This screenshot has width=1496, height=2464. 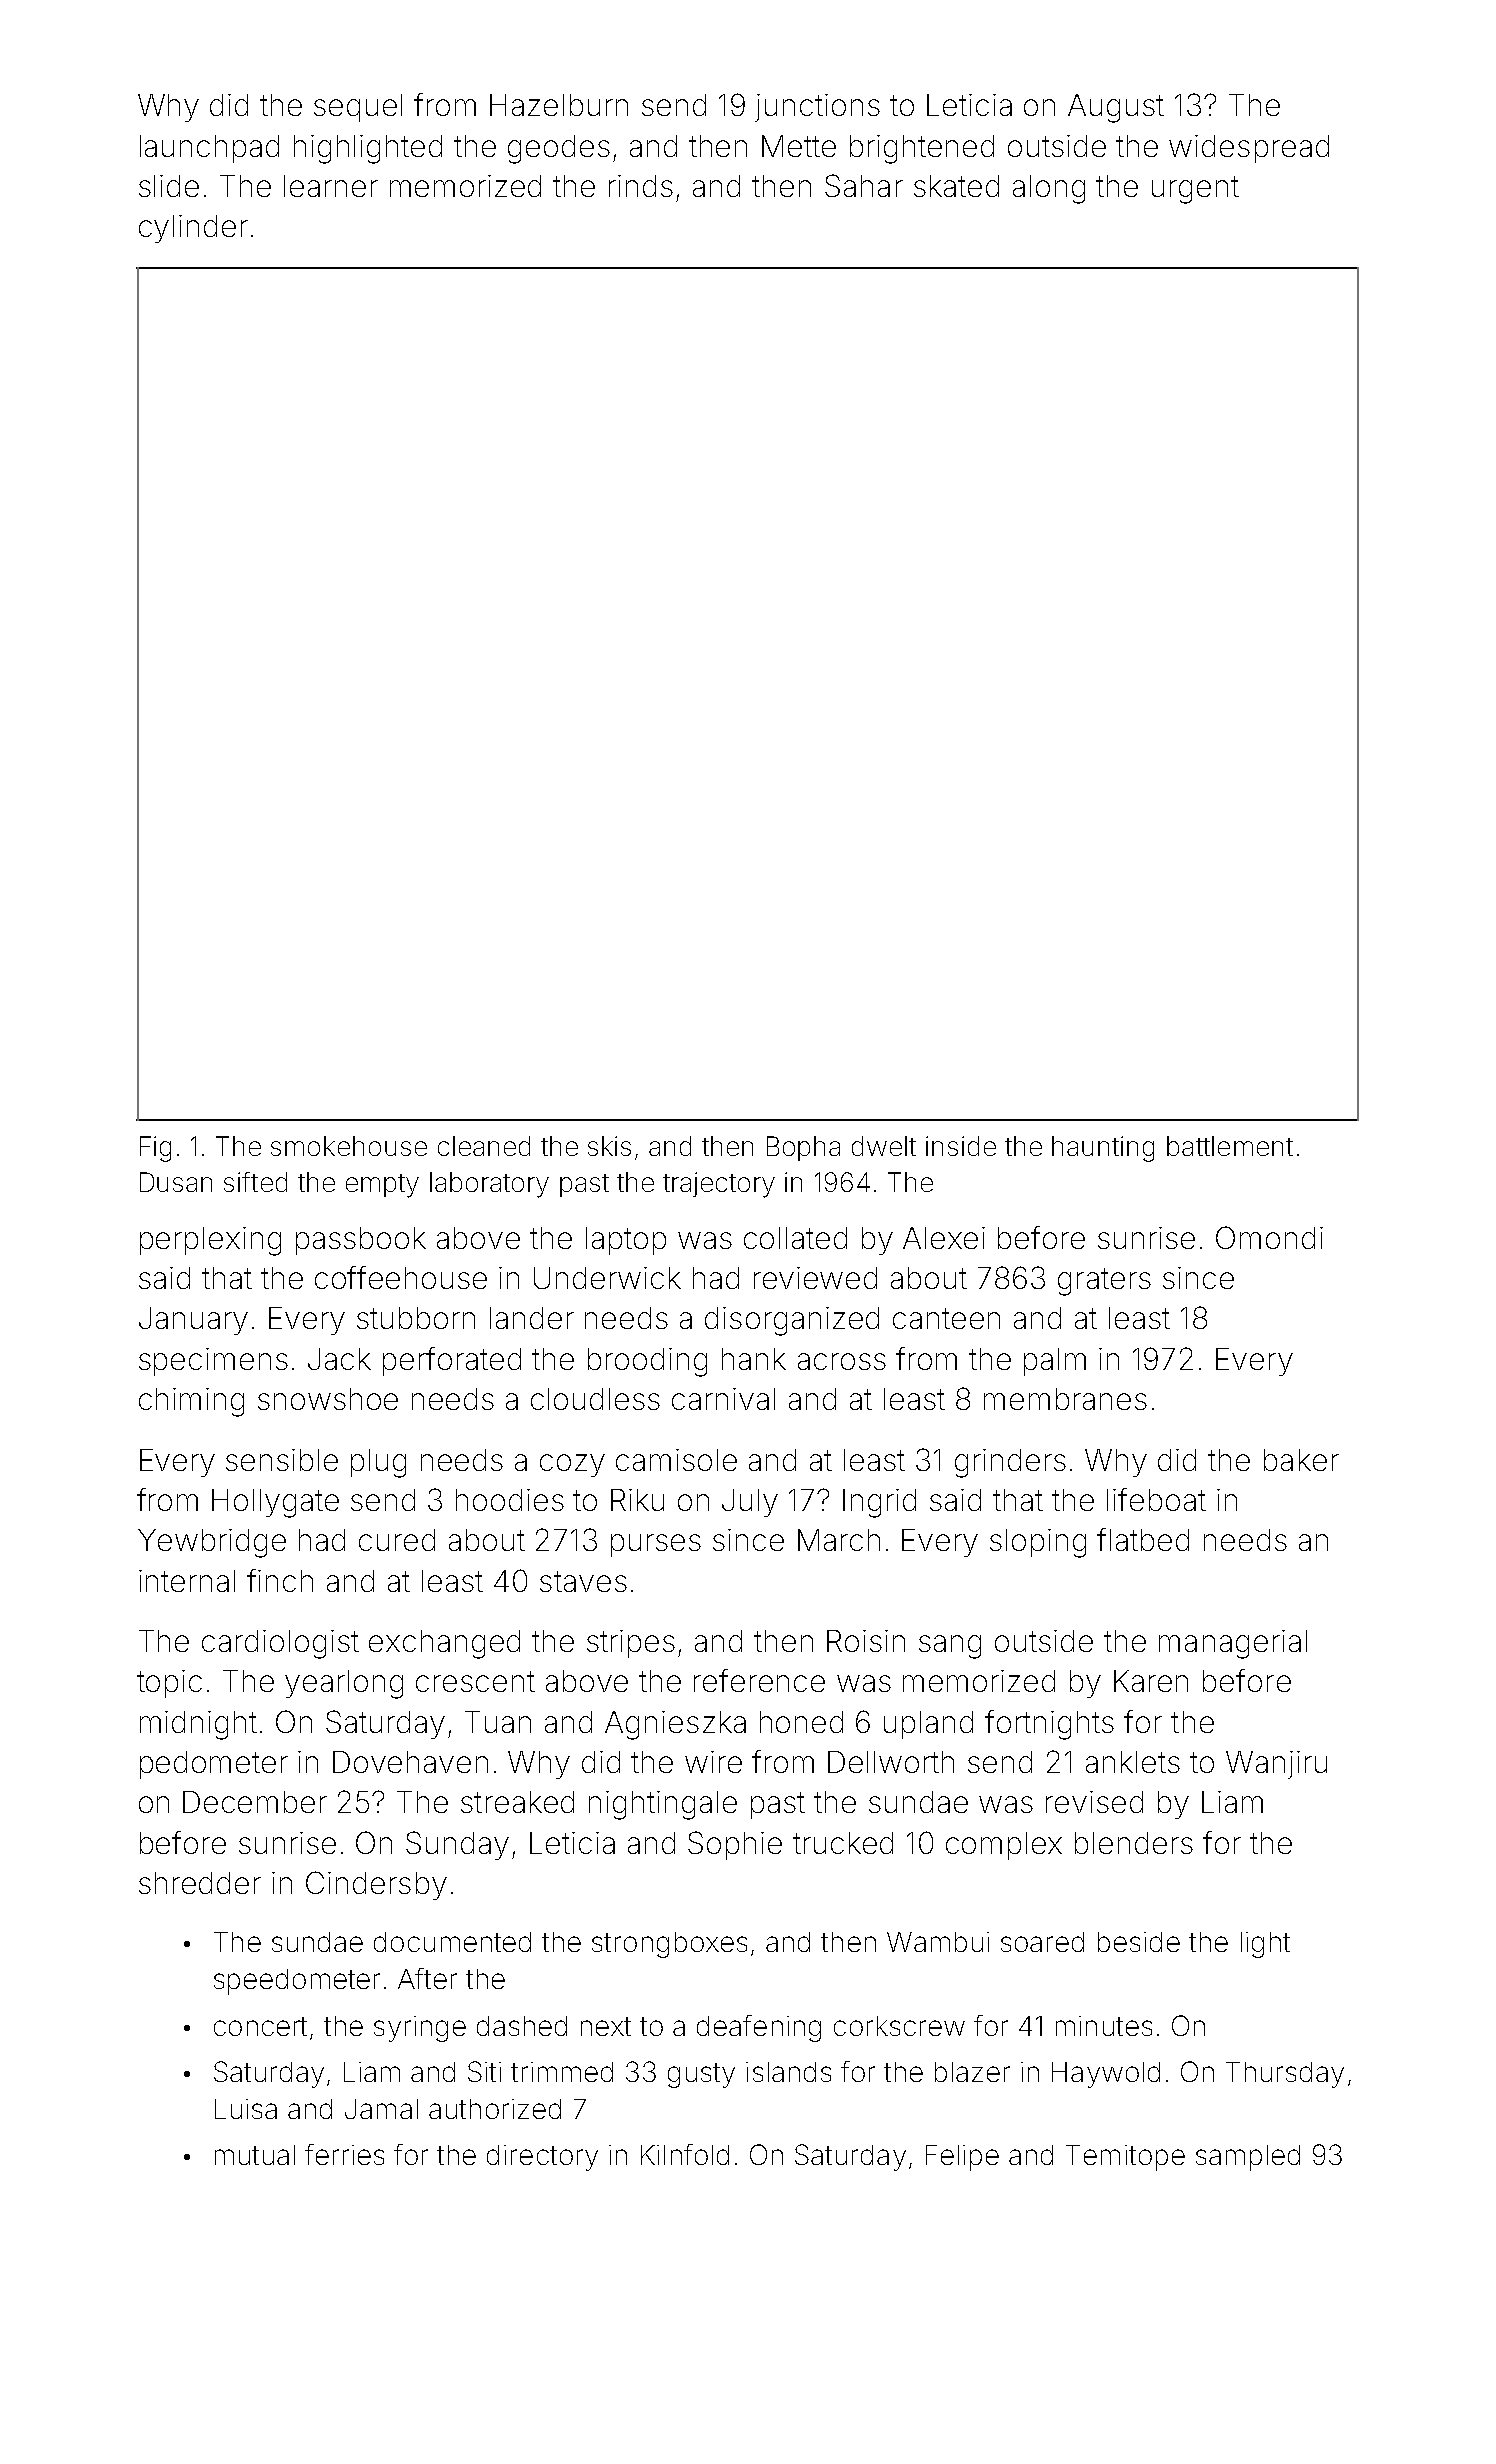 I want to click on skis, so click(x=609, y=1146).
